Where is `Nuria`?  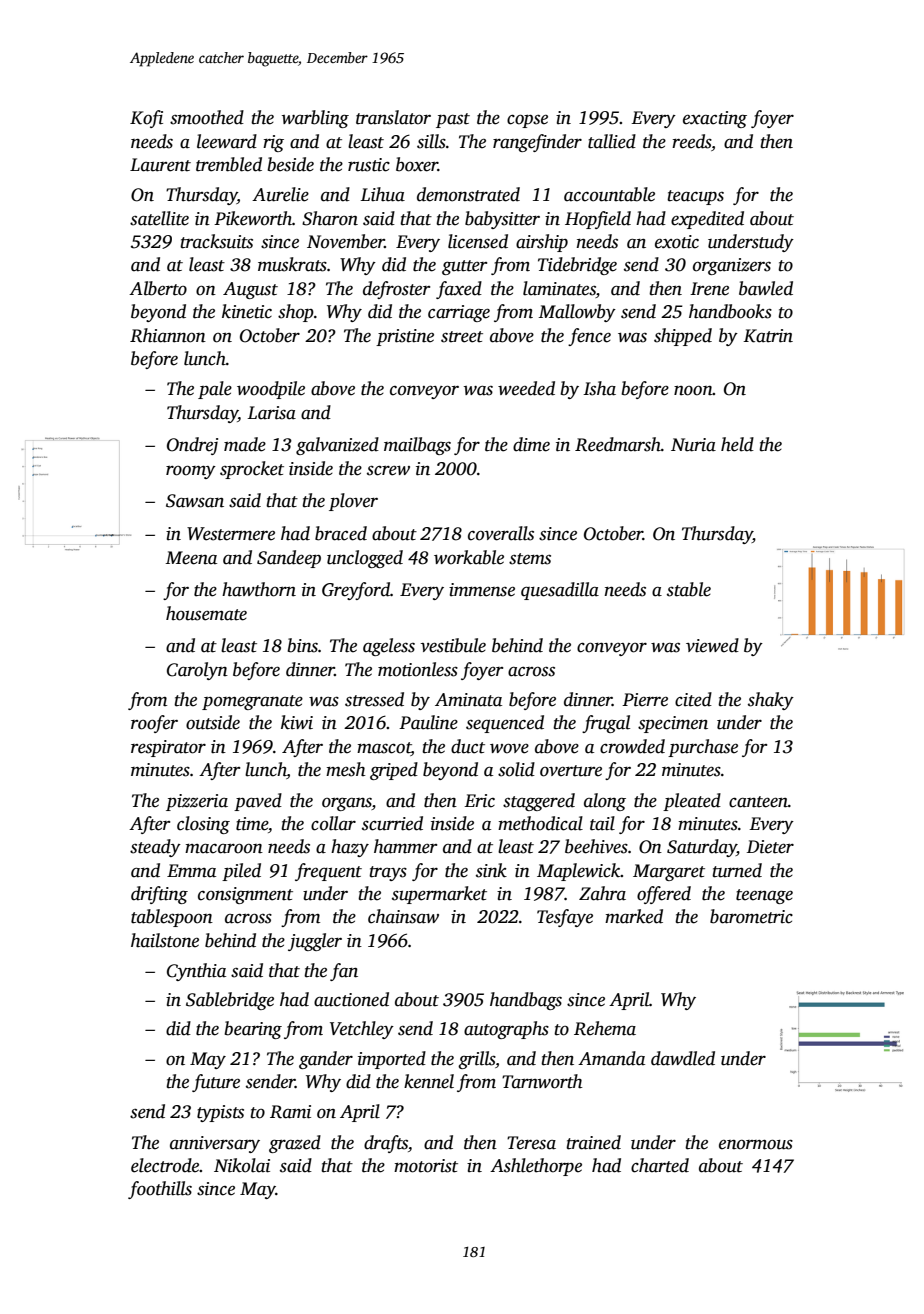
Nuria is located at coordinates (693, 445).
